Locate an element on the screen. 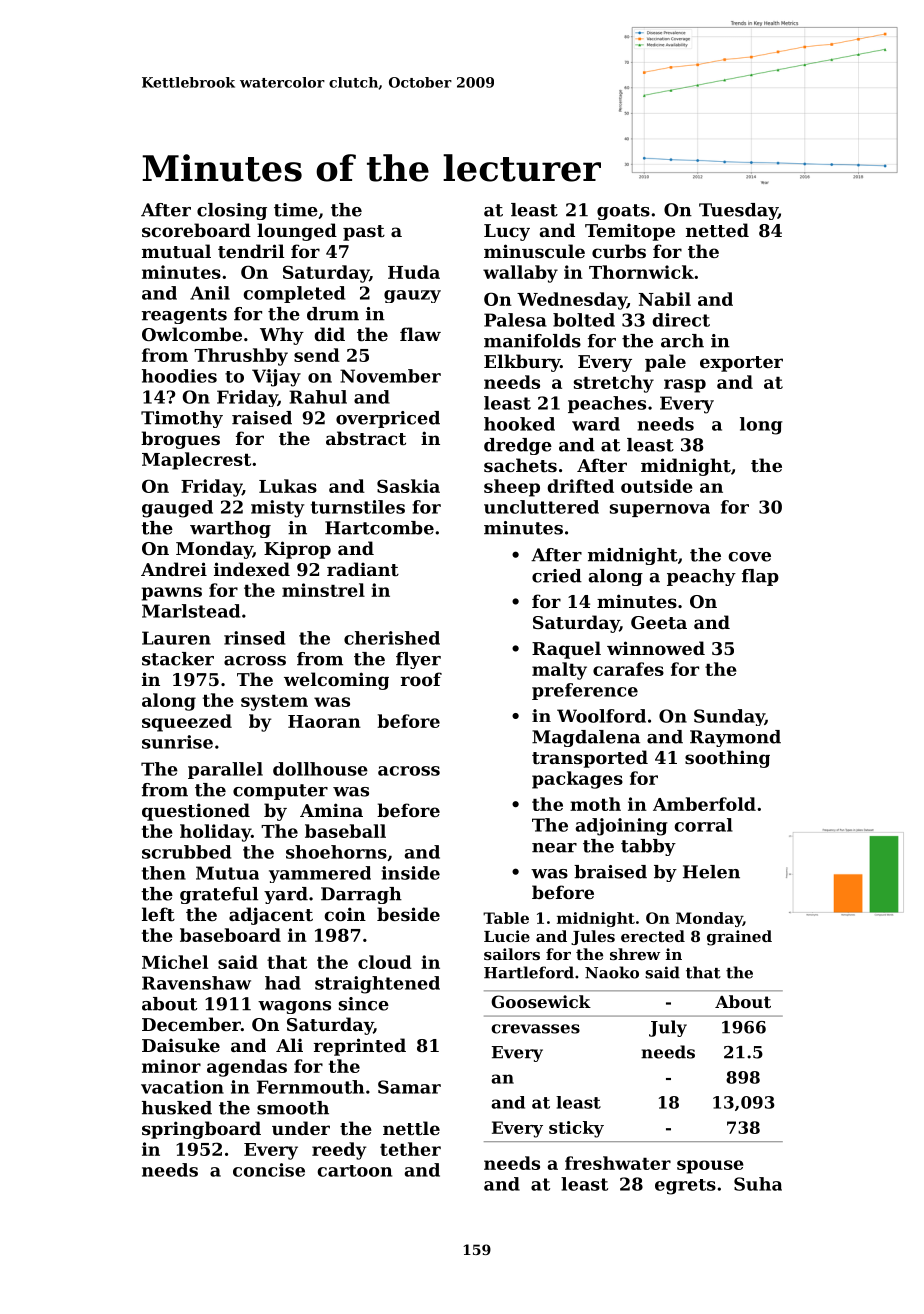 This screenshot has width=924, height=1314. computer is located at coordinates (280, 792).
